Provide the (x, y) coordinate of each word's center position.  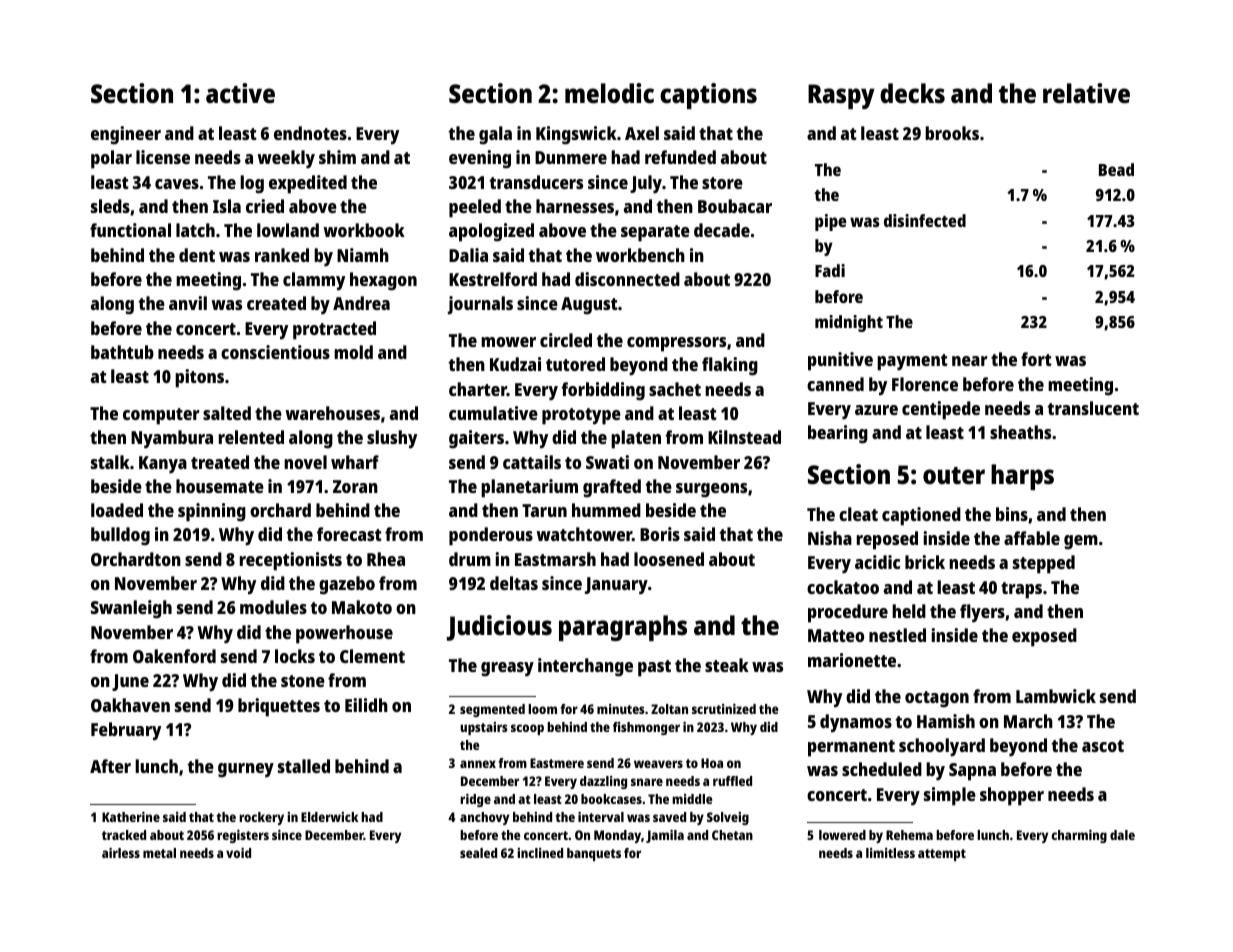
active (240, 93)
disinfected (925, 220)
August (589, 305)
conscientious (275, 352)
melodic (609, 93)
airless (121, 853)
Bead (1116, 169)
